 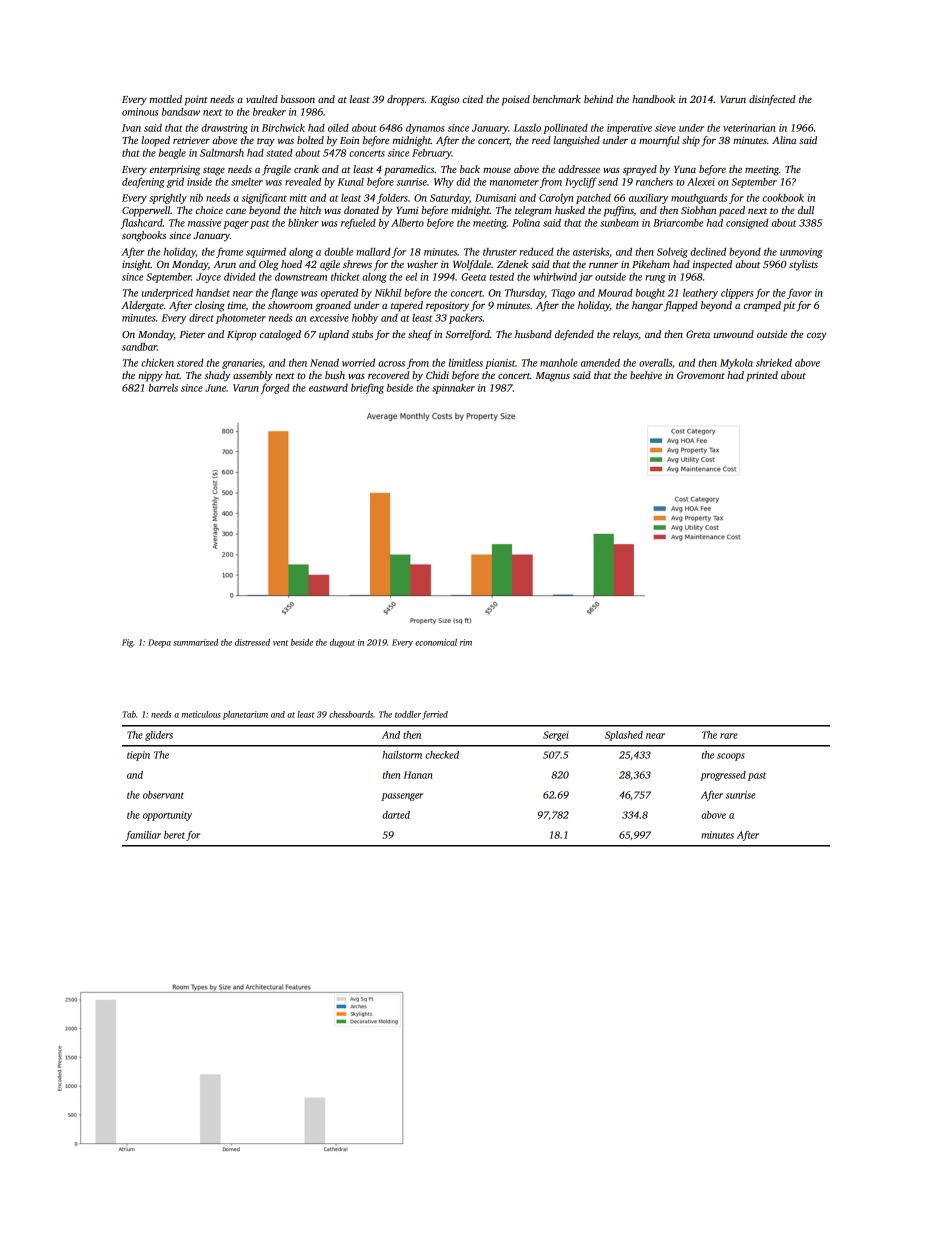 I want to click on spinnaker, so click(x=453, y=389).
